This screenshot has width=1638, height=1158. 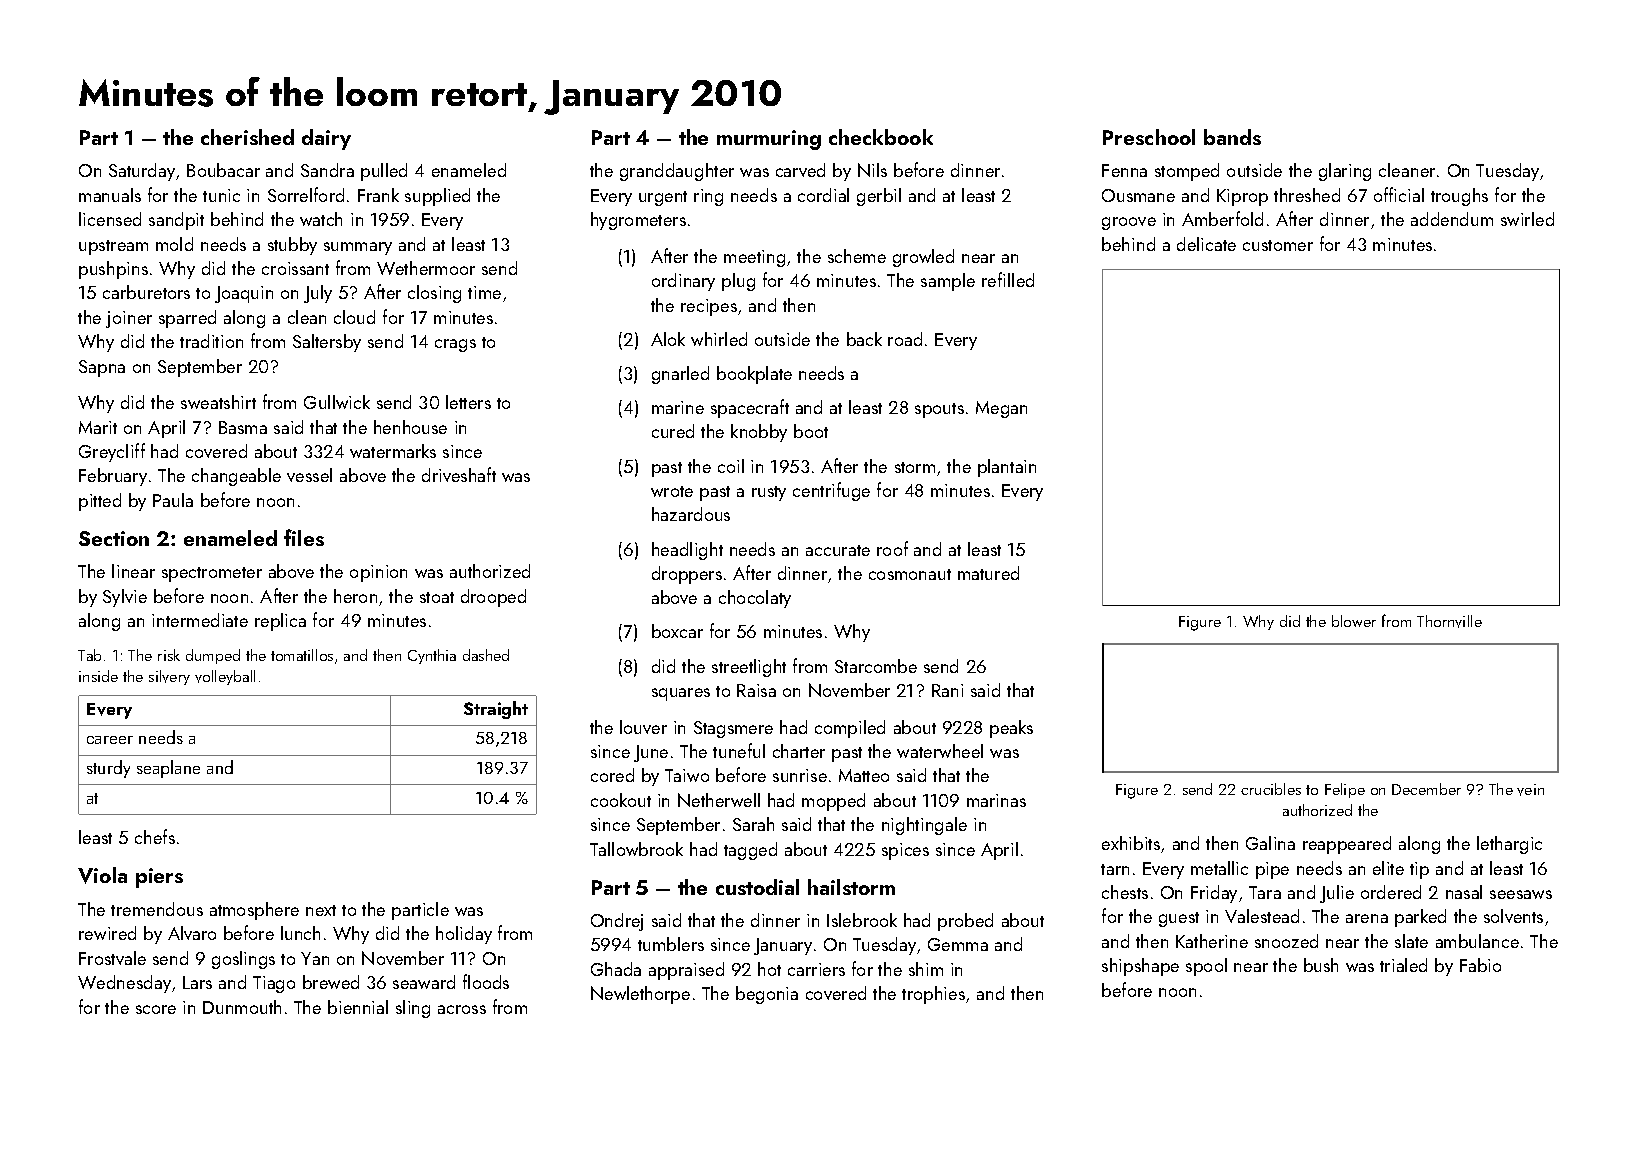 What do you see at coordinates (749, 668) in the screenshot?
I see `streetlight` at bounding box center [749, 668].
